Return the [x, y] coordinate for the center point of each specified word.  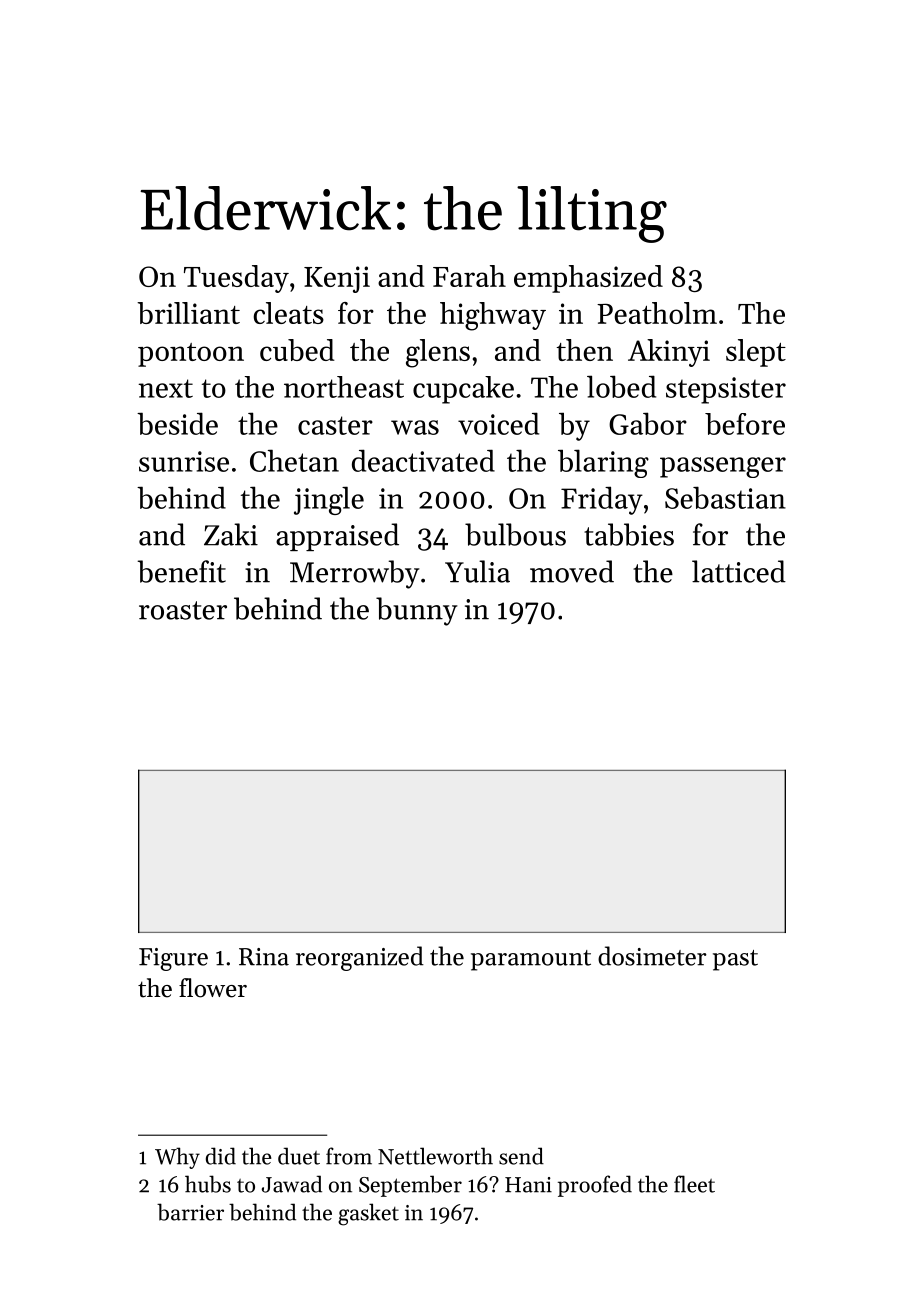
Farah [469, 276]
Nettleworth [435, 1156]
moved [572, 571]
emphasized [588, 279]
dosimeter [652, 956]
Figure [173, 959]
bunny [417, 611]
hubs [208, 1184]
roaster [183, 610]
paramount [531, 960]
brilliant [188, 313]
